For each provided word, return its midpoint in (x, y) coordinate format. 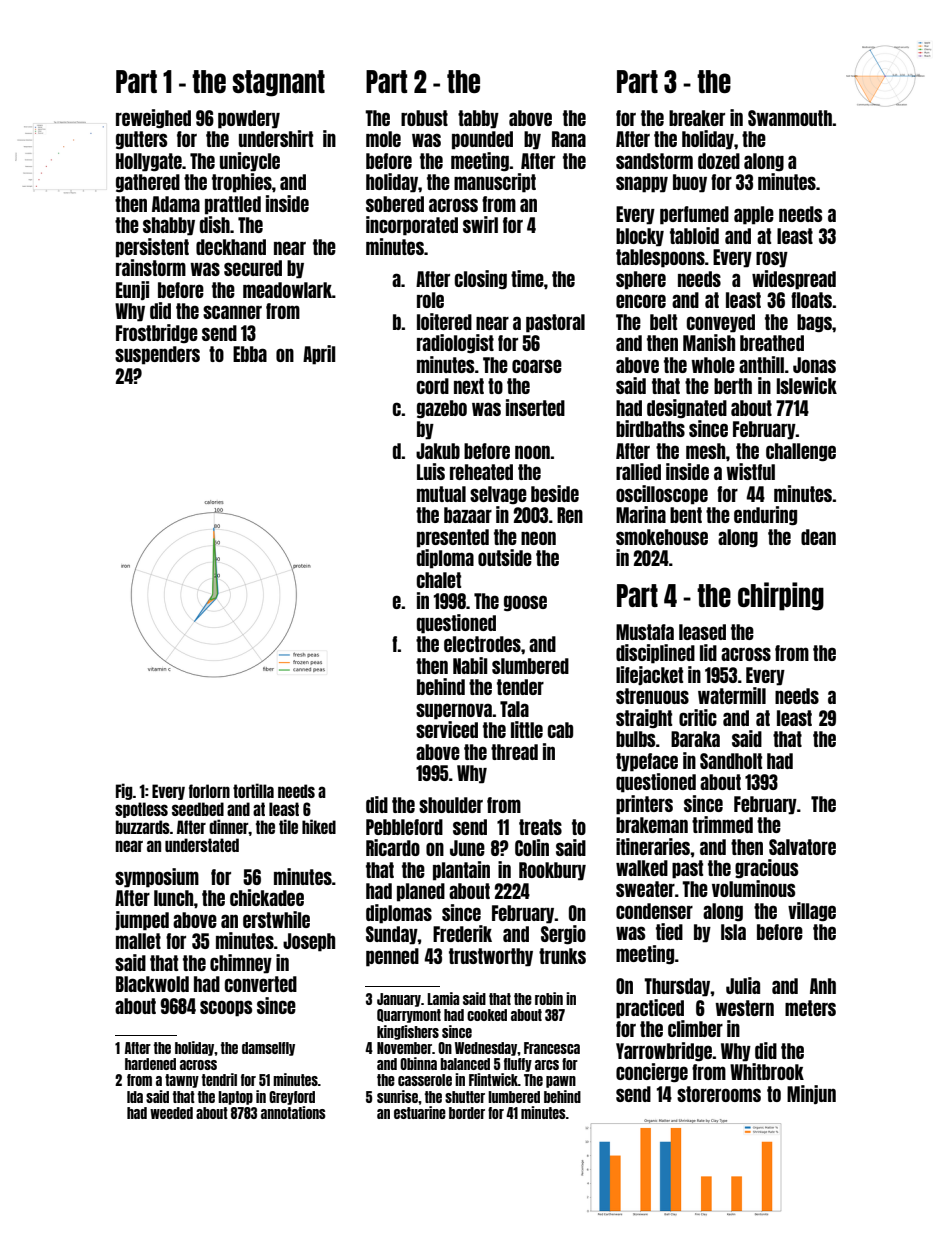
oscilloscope (662, 495)
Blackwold (152, 984)
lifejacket (649, 675)
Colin (532, 847)
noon (532, 452)
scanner (232, 312)
